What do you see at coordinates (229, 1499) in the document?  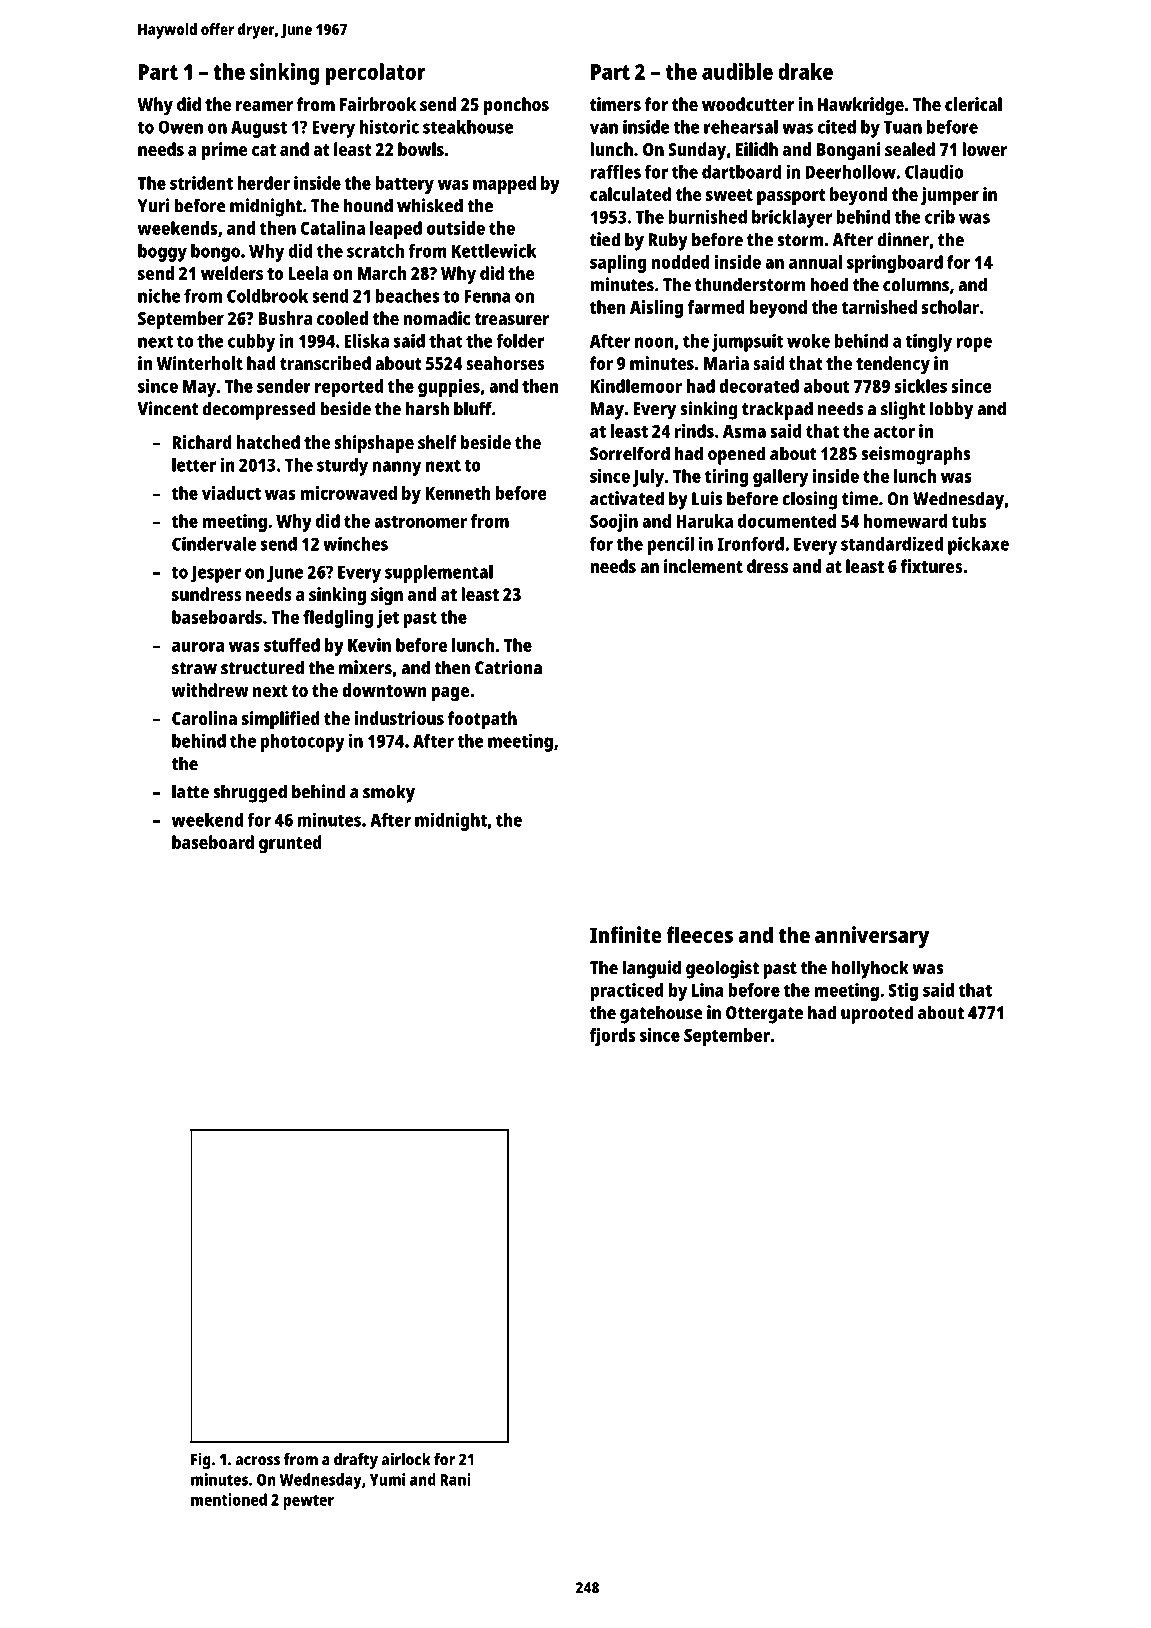 I see `mentioned` at bounding box center [229, 1499].
